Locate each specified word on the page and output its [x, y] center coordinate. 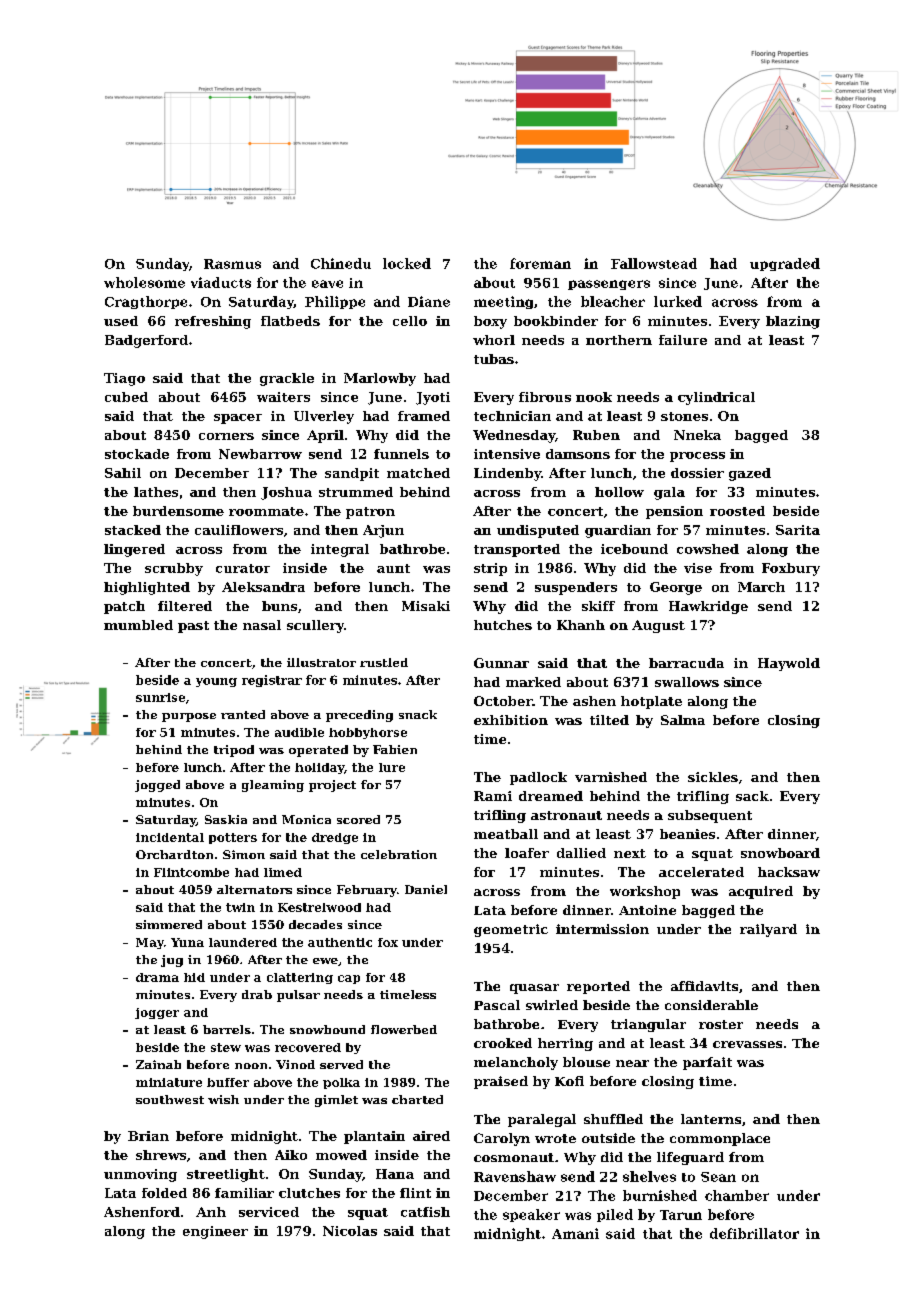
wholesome [144, 282]
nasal [262, 625]
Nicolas [350, 1231]
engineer [215, 1232]
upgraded [785, 264]
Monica [306, 819]
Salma [683, 720]
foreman [540, 263]
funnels [401, 454]
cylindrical [716, 398]
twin [240, 907]
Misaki [426, 606]
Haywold [789, 664]
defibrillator [754, 1233]
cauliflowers [239, 530]
